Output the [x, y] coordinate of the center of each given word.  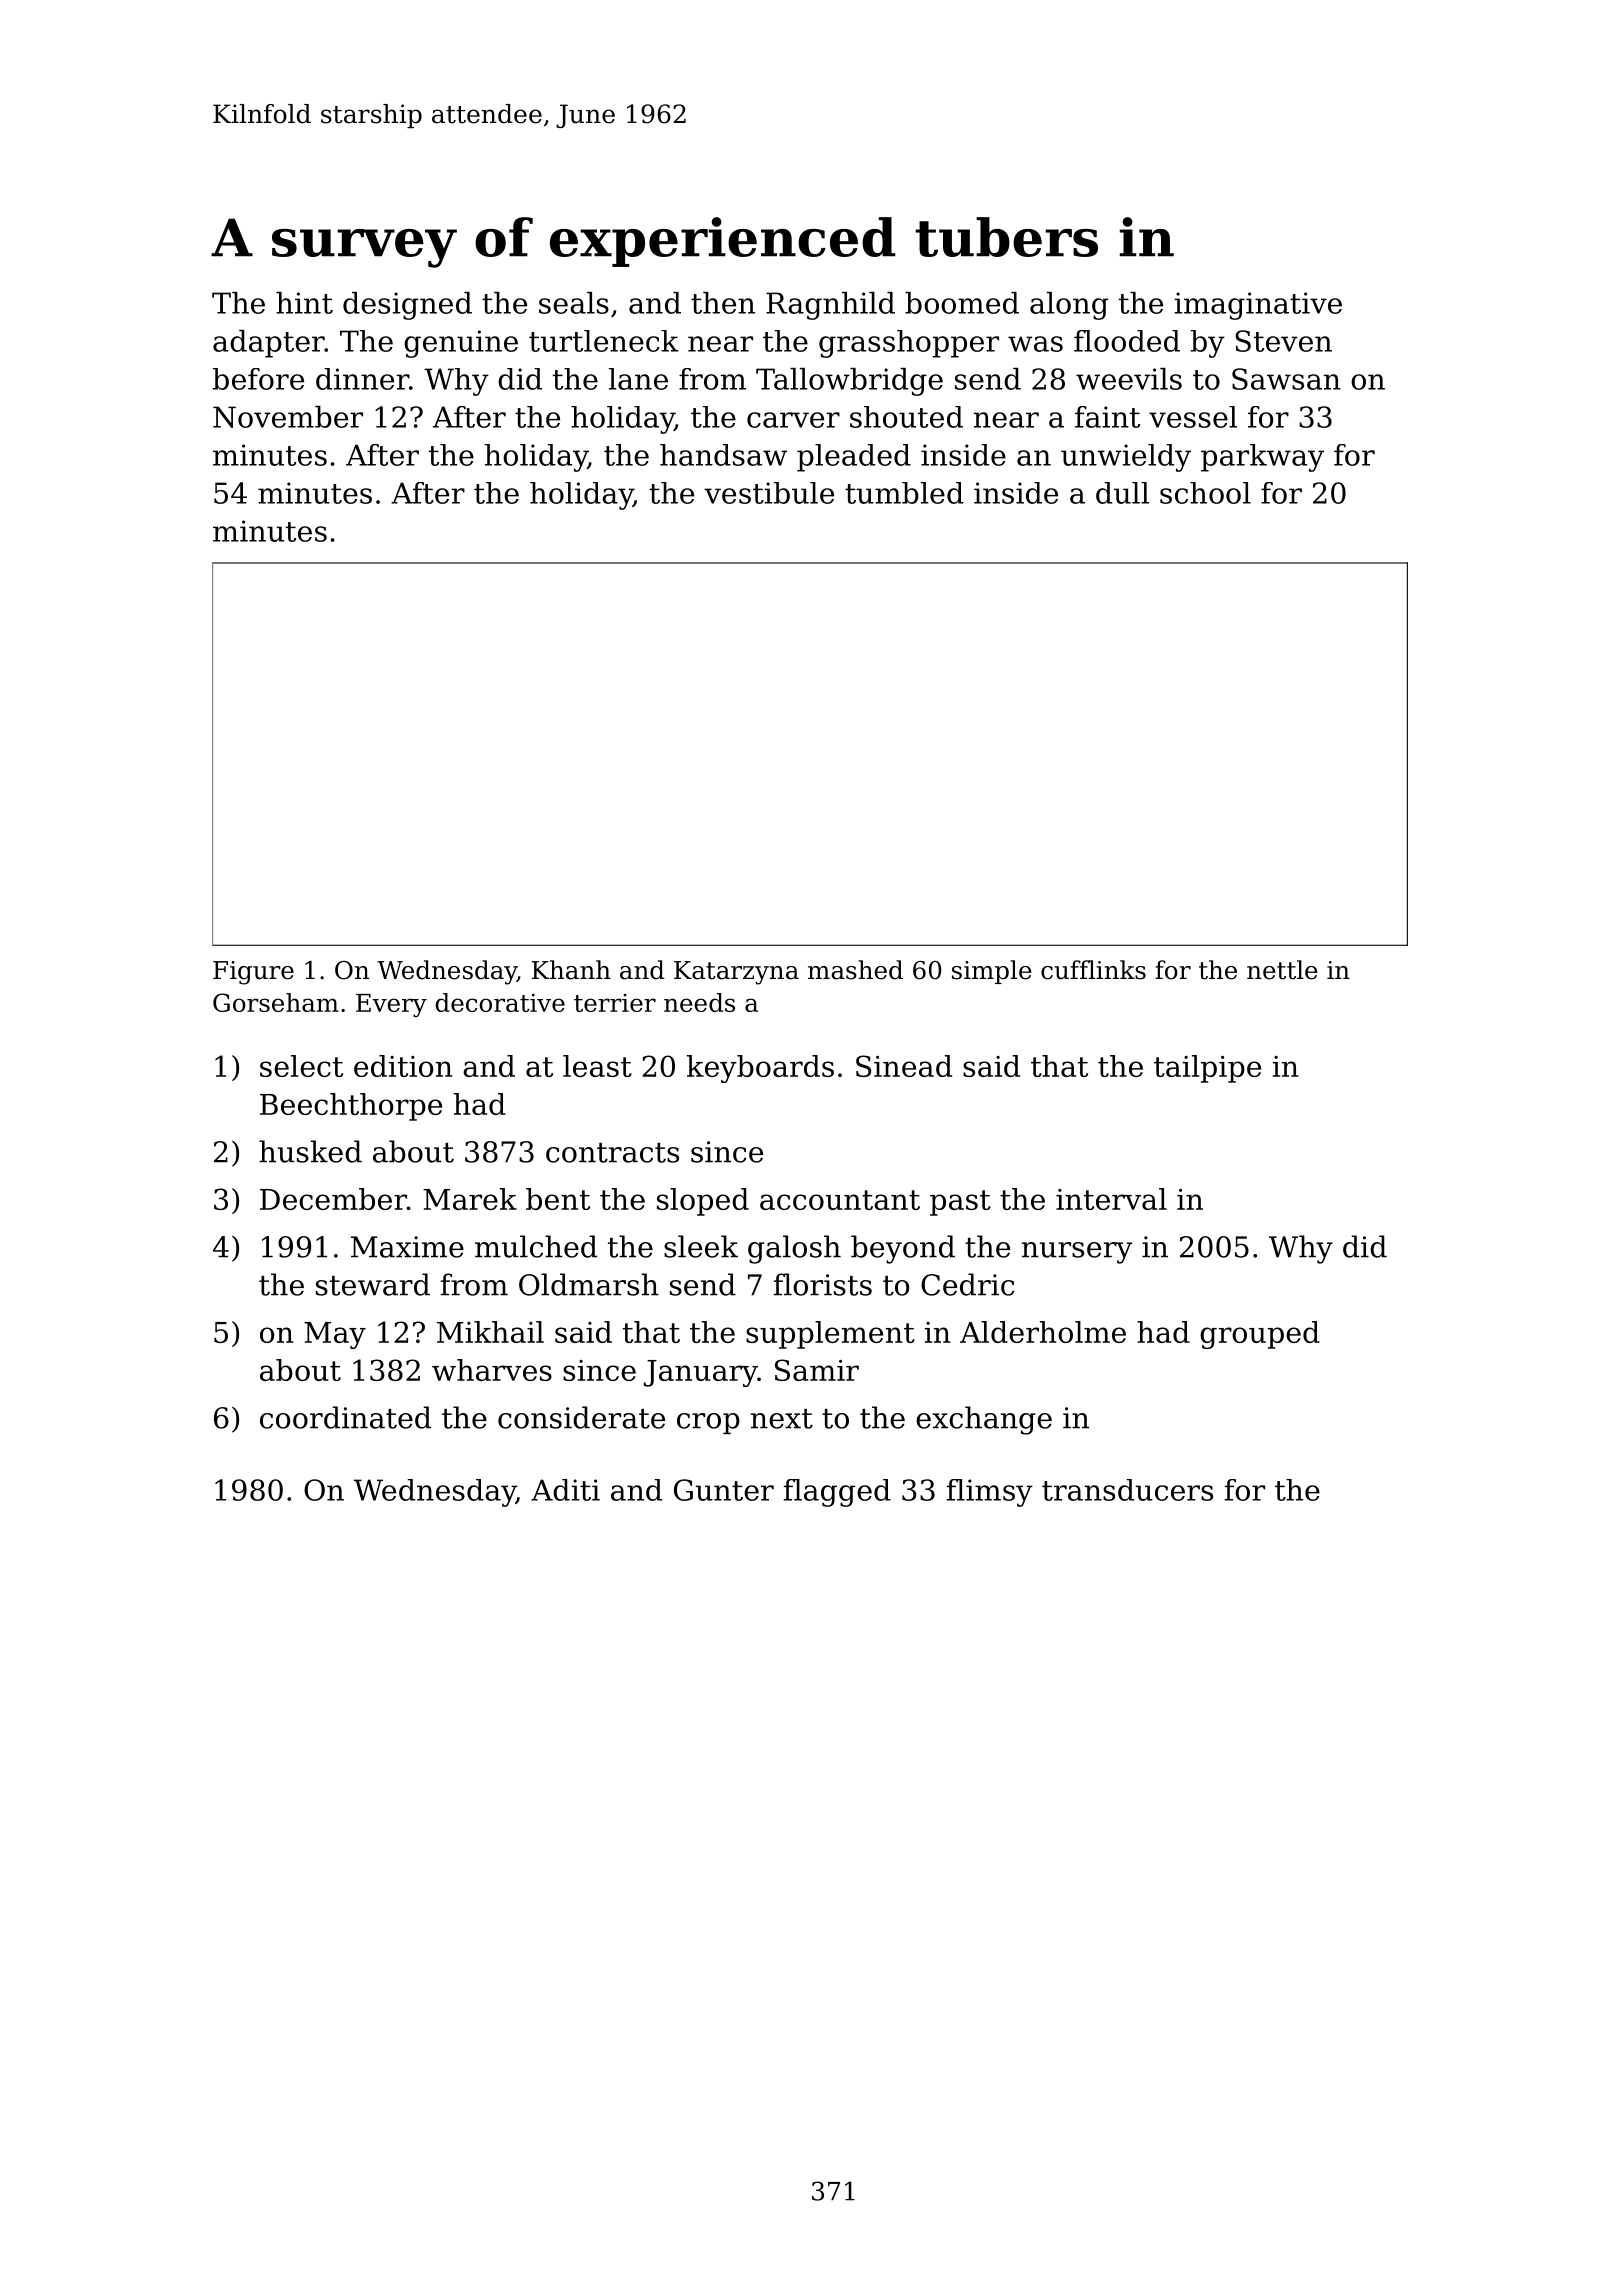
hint [304, 303]
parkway [1262, 458]
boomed [962, 303]
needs [699, 1002]
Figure [253, 973]
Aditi [565, 1490]
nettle [1282, 970]
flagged [837, 1493]
